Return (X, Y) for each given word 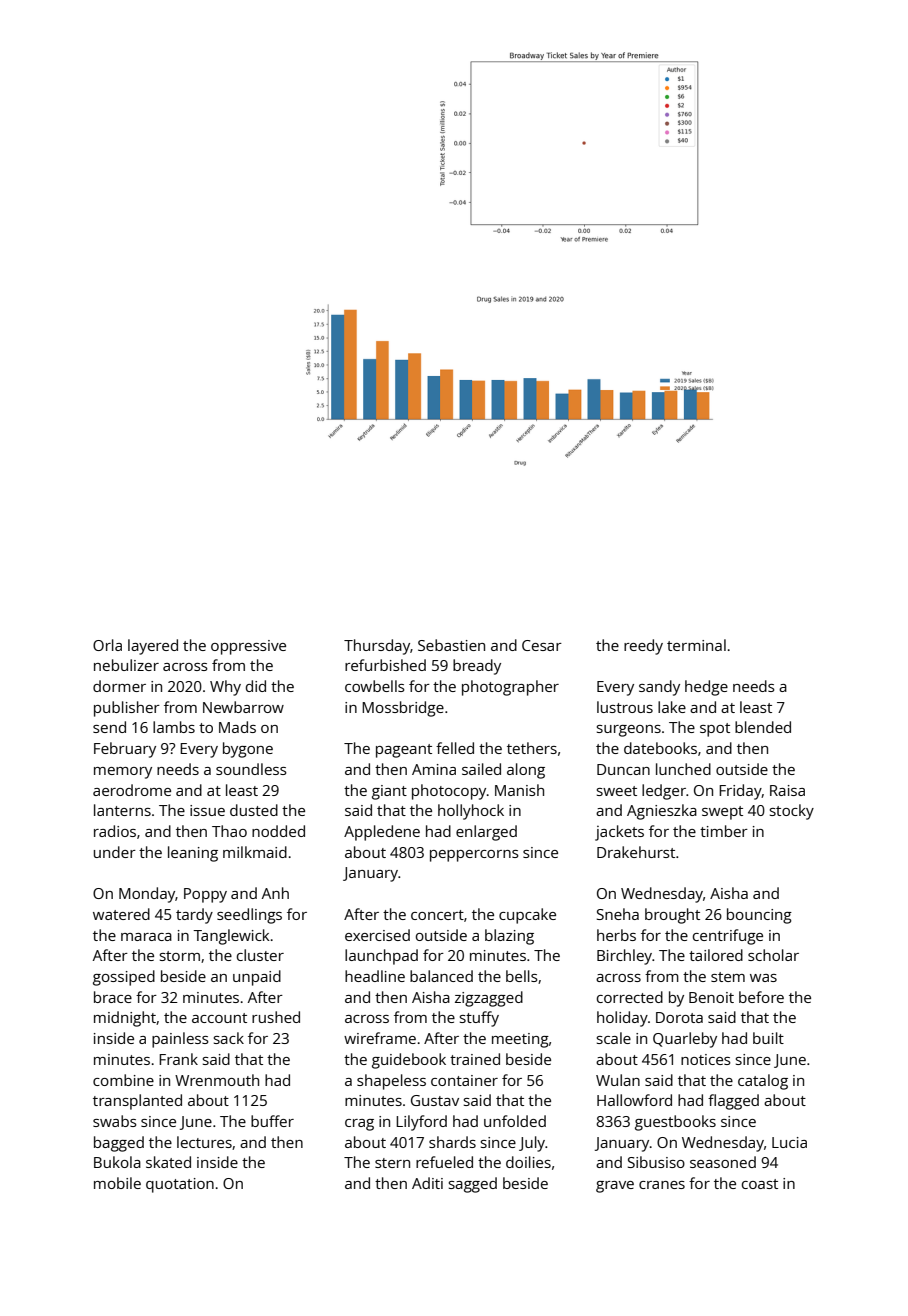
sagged (472, 1185)
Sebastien (451, 645)
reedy (643, 647)
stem (728, 977)
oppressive (248, 647)
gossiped (124, 978)
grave (615, 1187)
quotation (180, 1185)
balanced (441, 976)
